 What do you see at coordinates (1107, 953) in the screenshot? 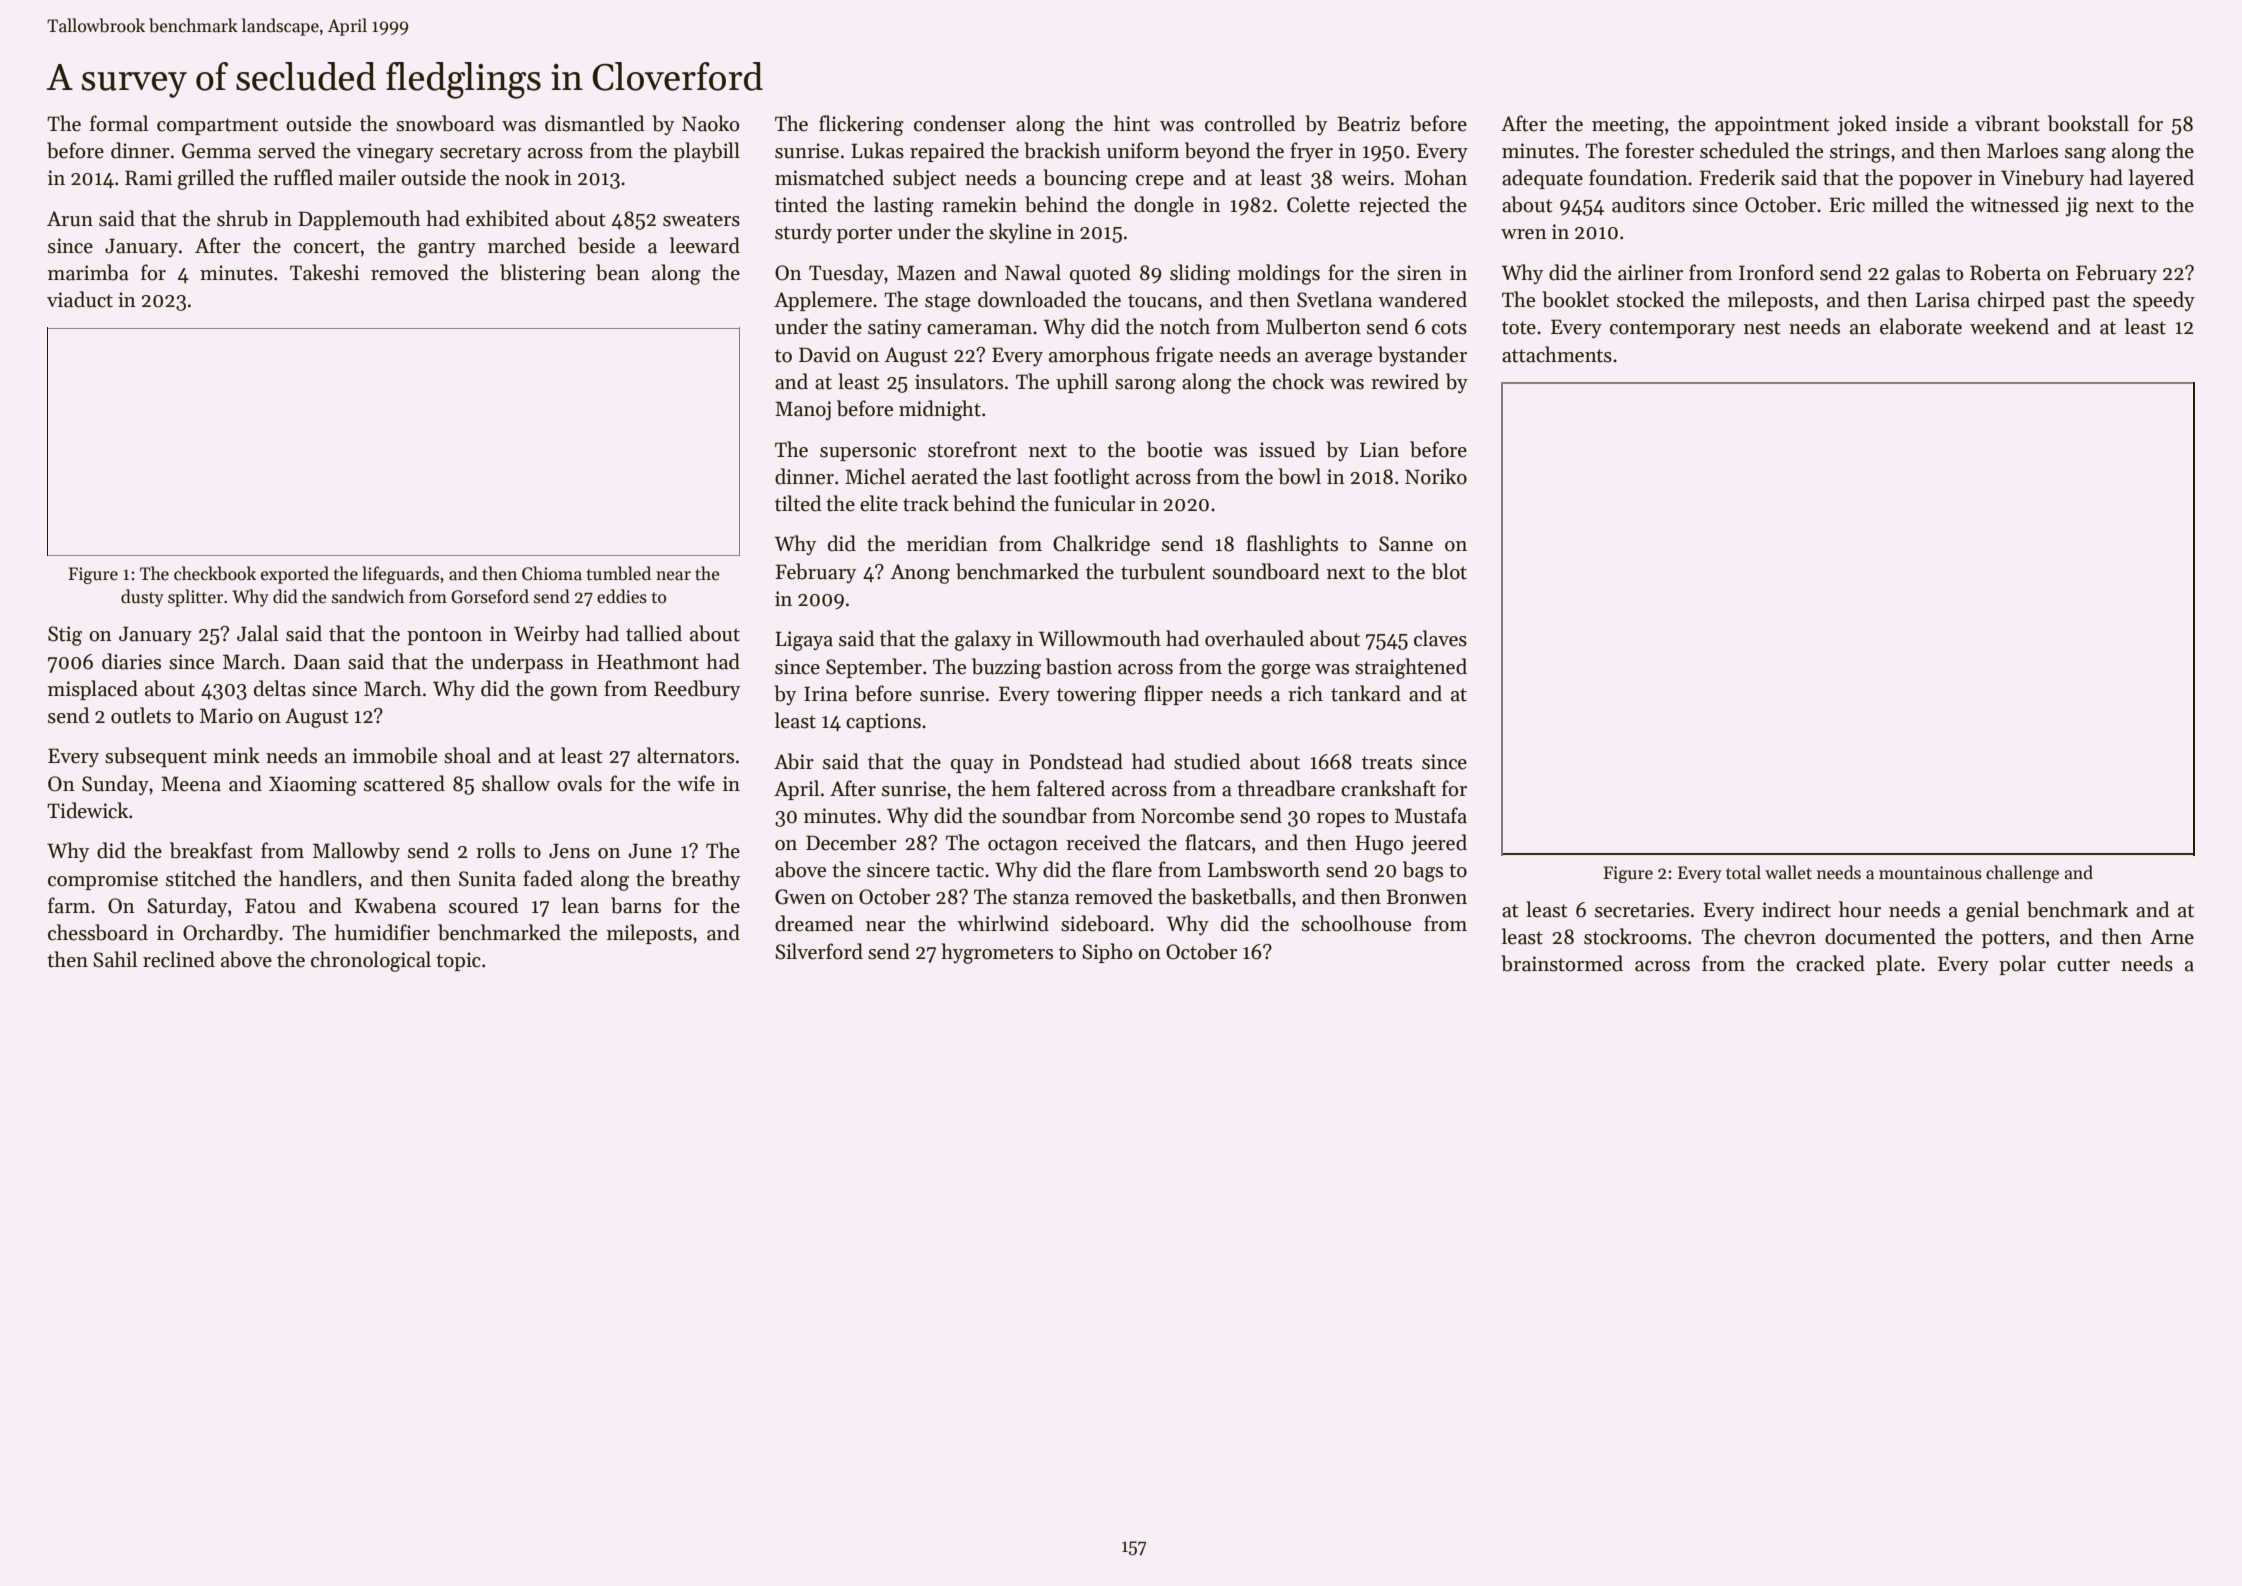
I see `Sipho` at bounding box center [1107, 953].
